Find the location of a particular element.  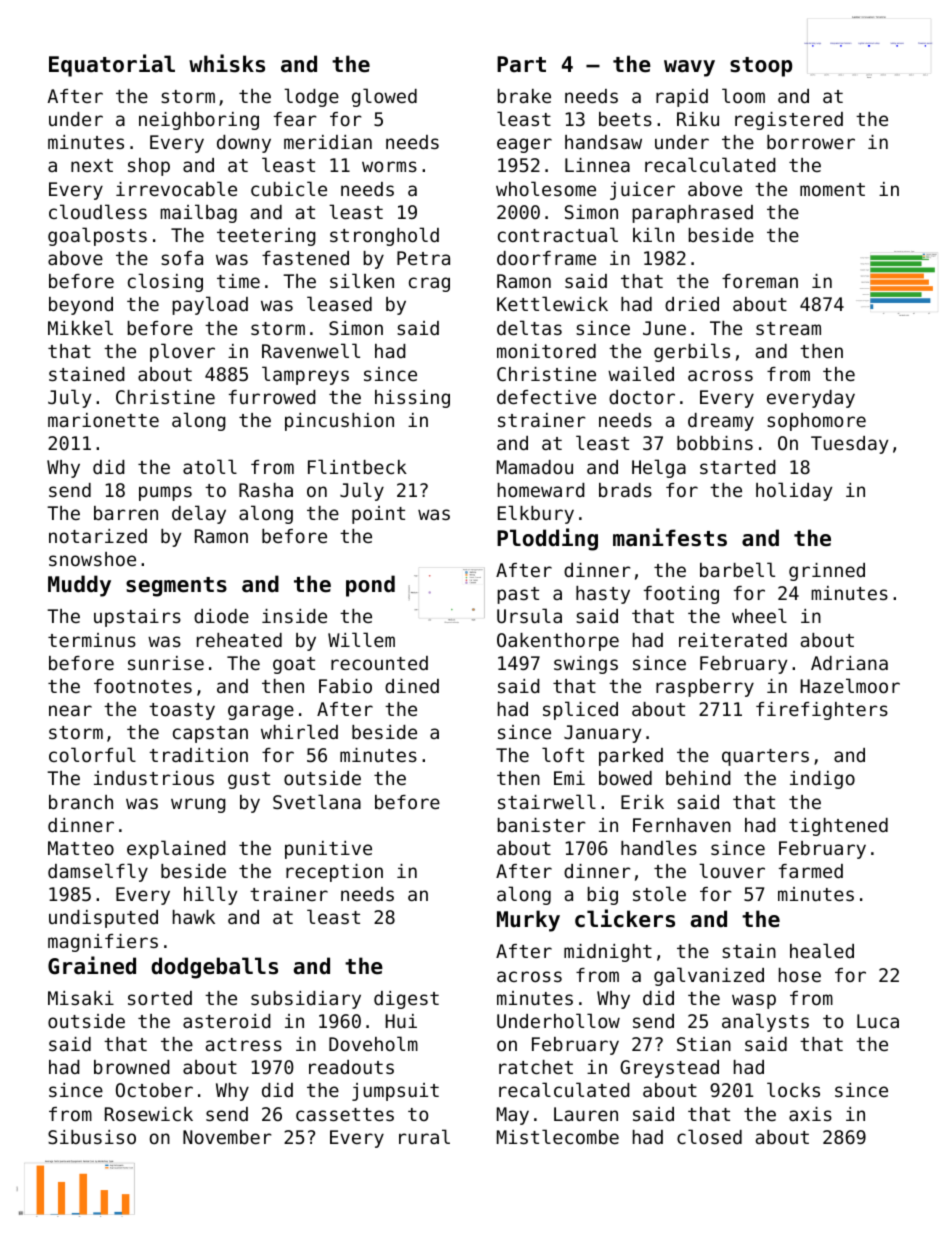

branch is located at coordinates (81, 802).
